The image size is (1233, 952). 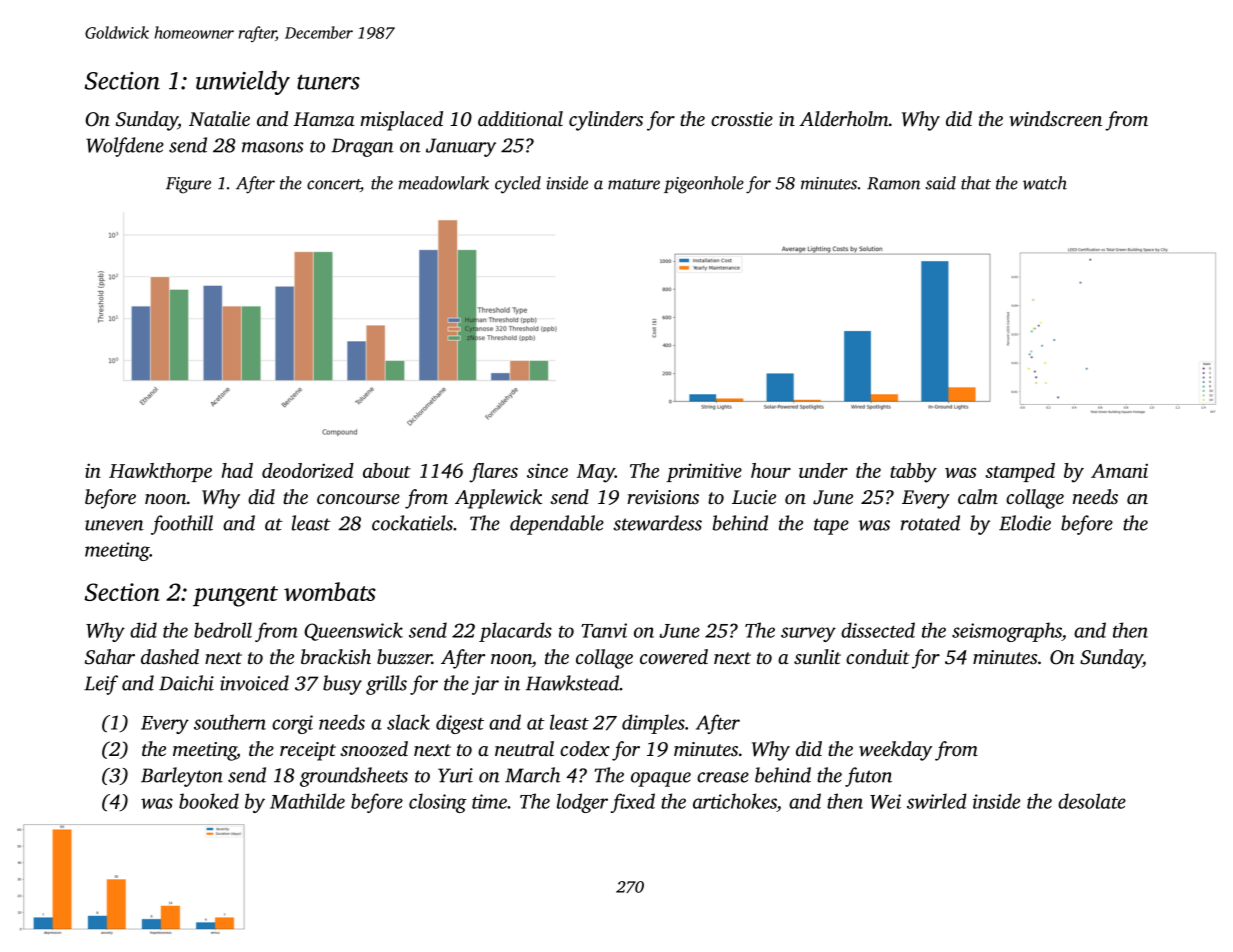 I want to click on sunlit, so click(x=817, y=656).
